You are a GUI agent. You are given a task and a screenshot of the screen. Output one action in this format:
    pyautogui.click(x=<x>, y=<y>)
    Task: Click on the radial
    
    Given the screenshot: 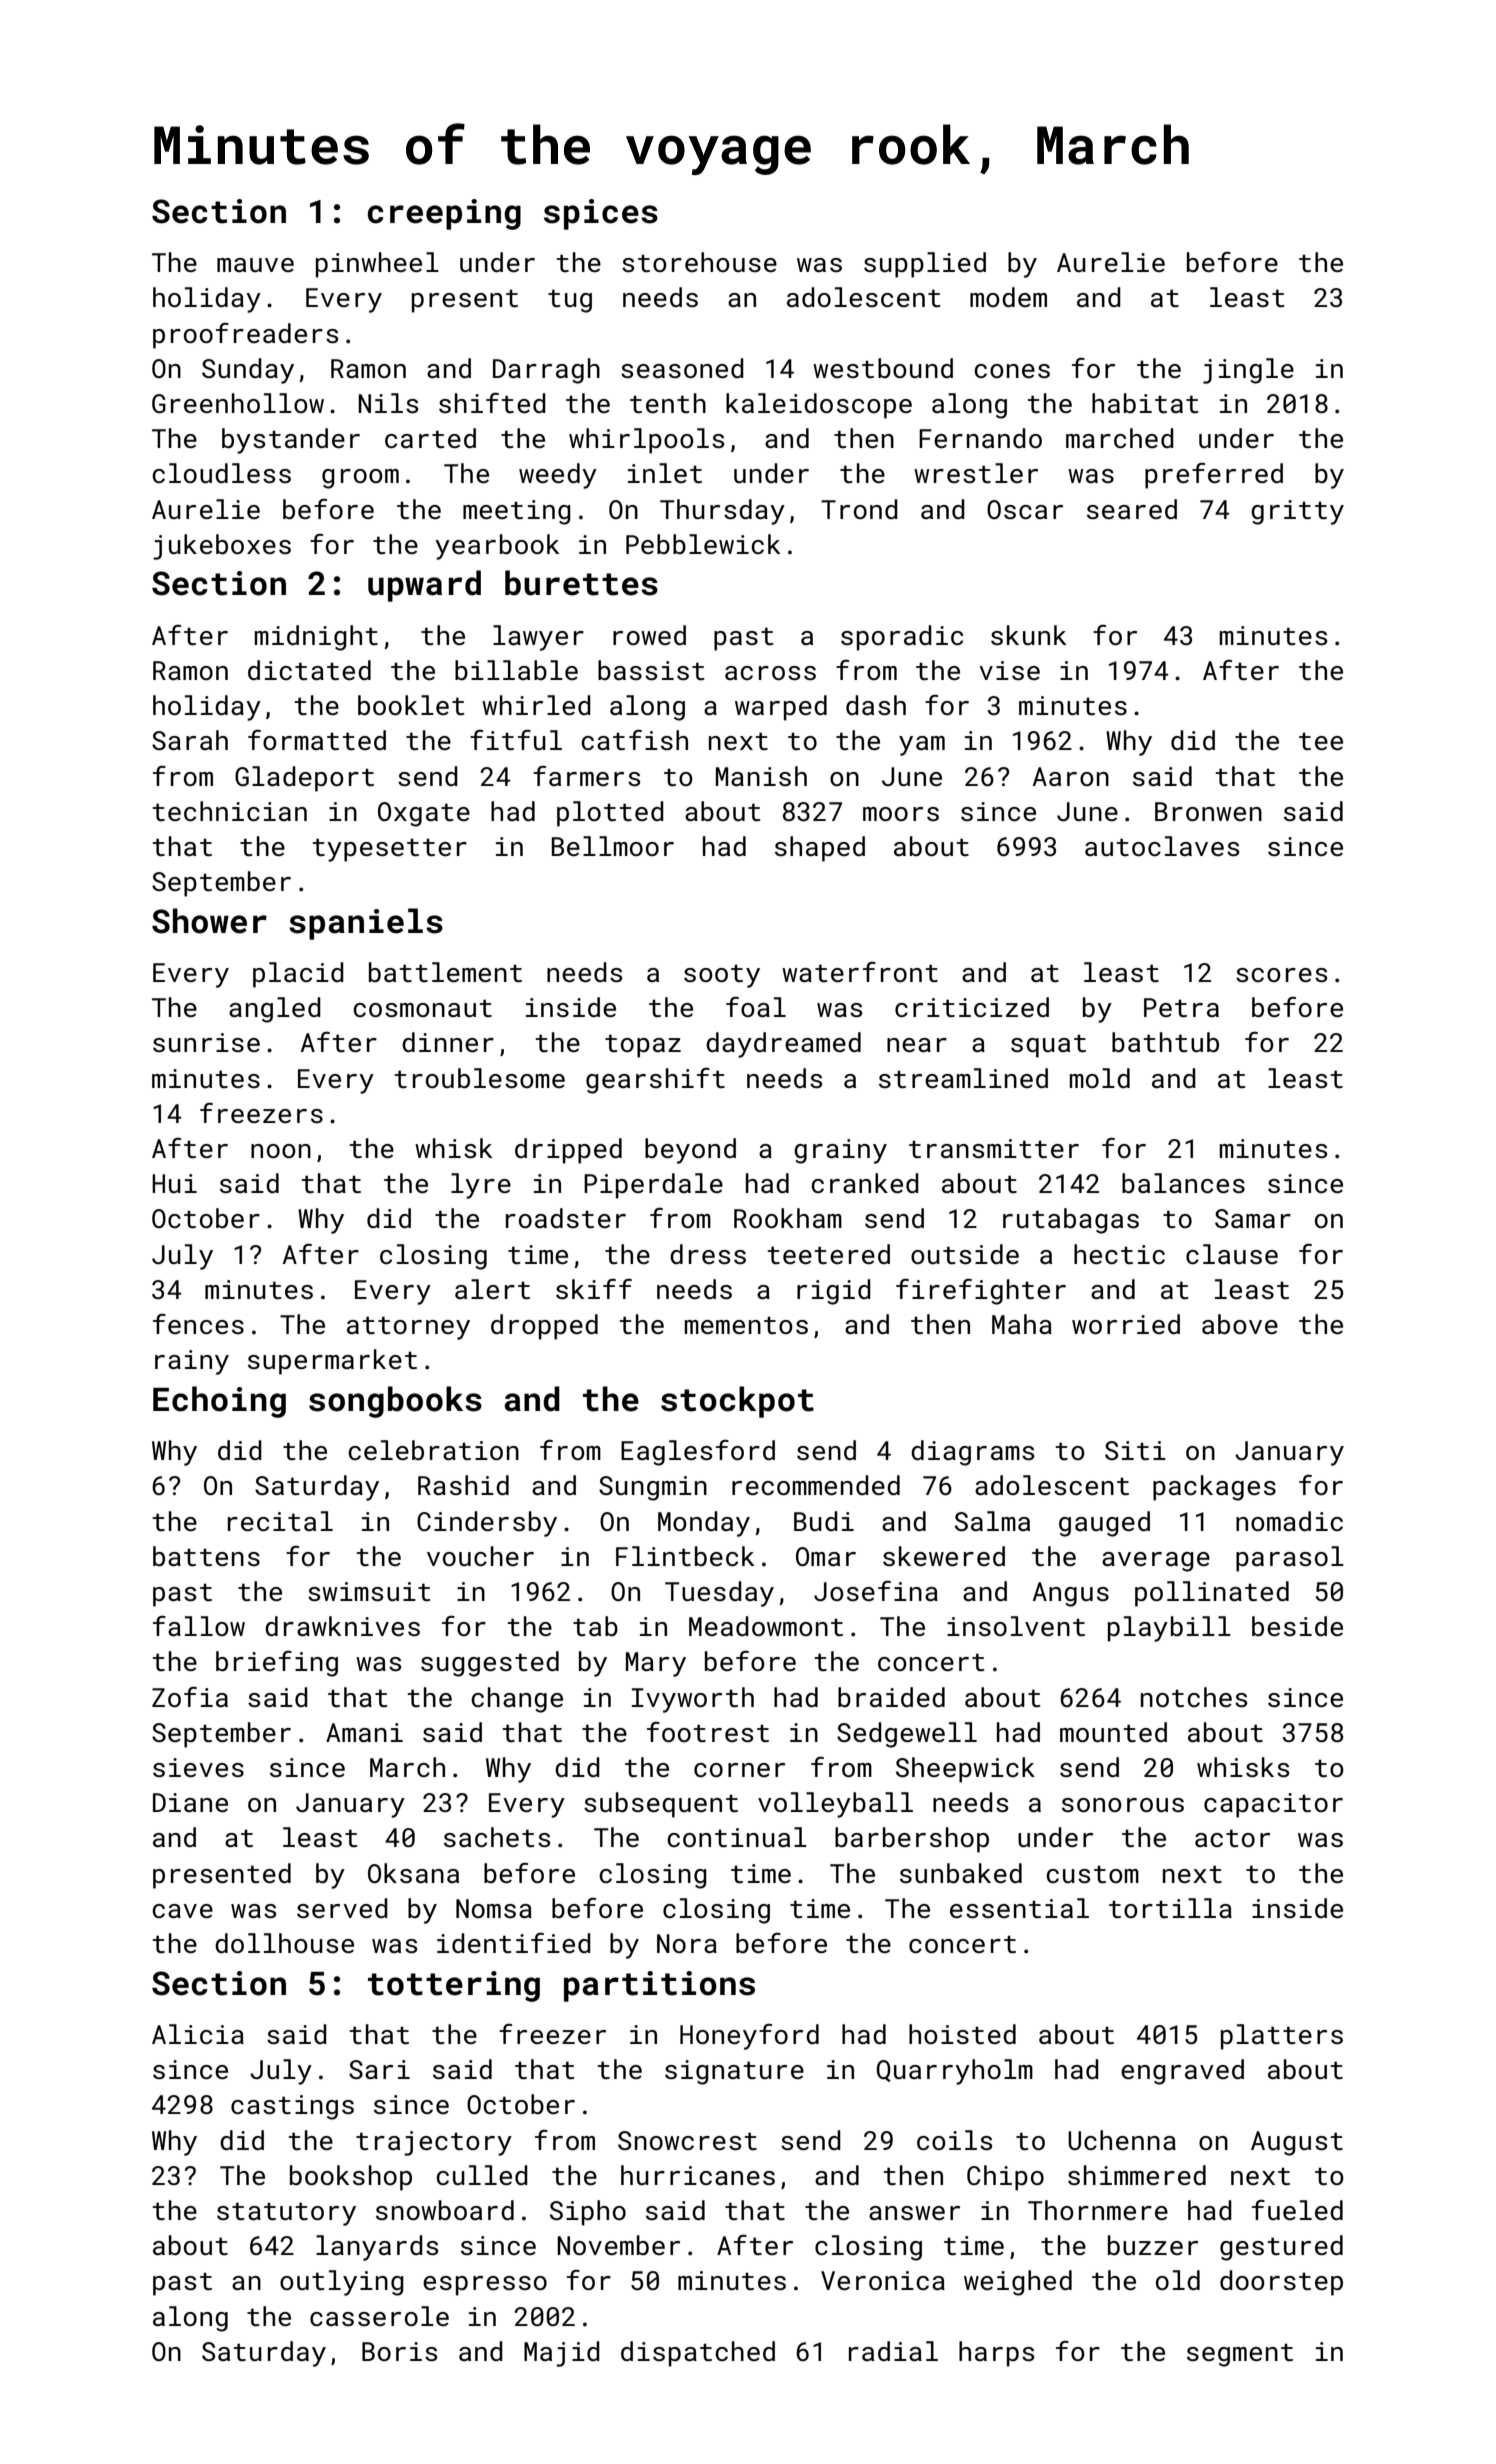 What is the action you would take?
    pyautogui.click(x=893, y=2351)
